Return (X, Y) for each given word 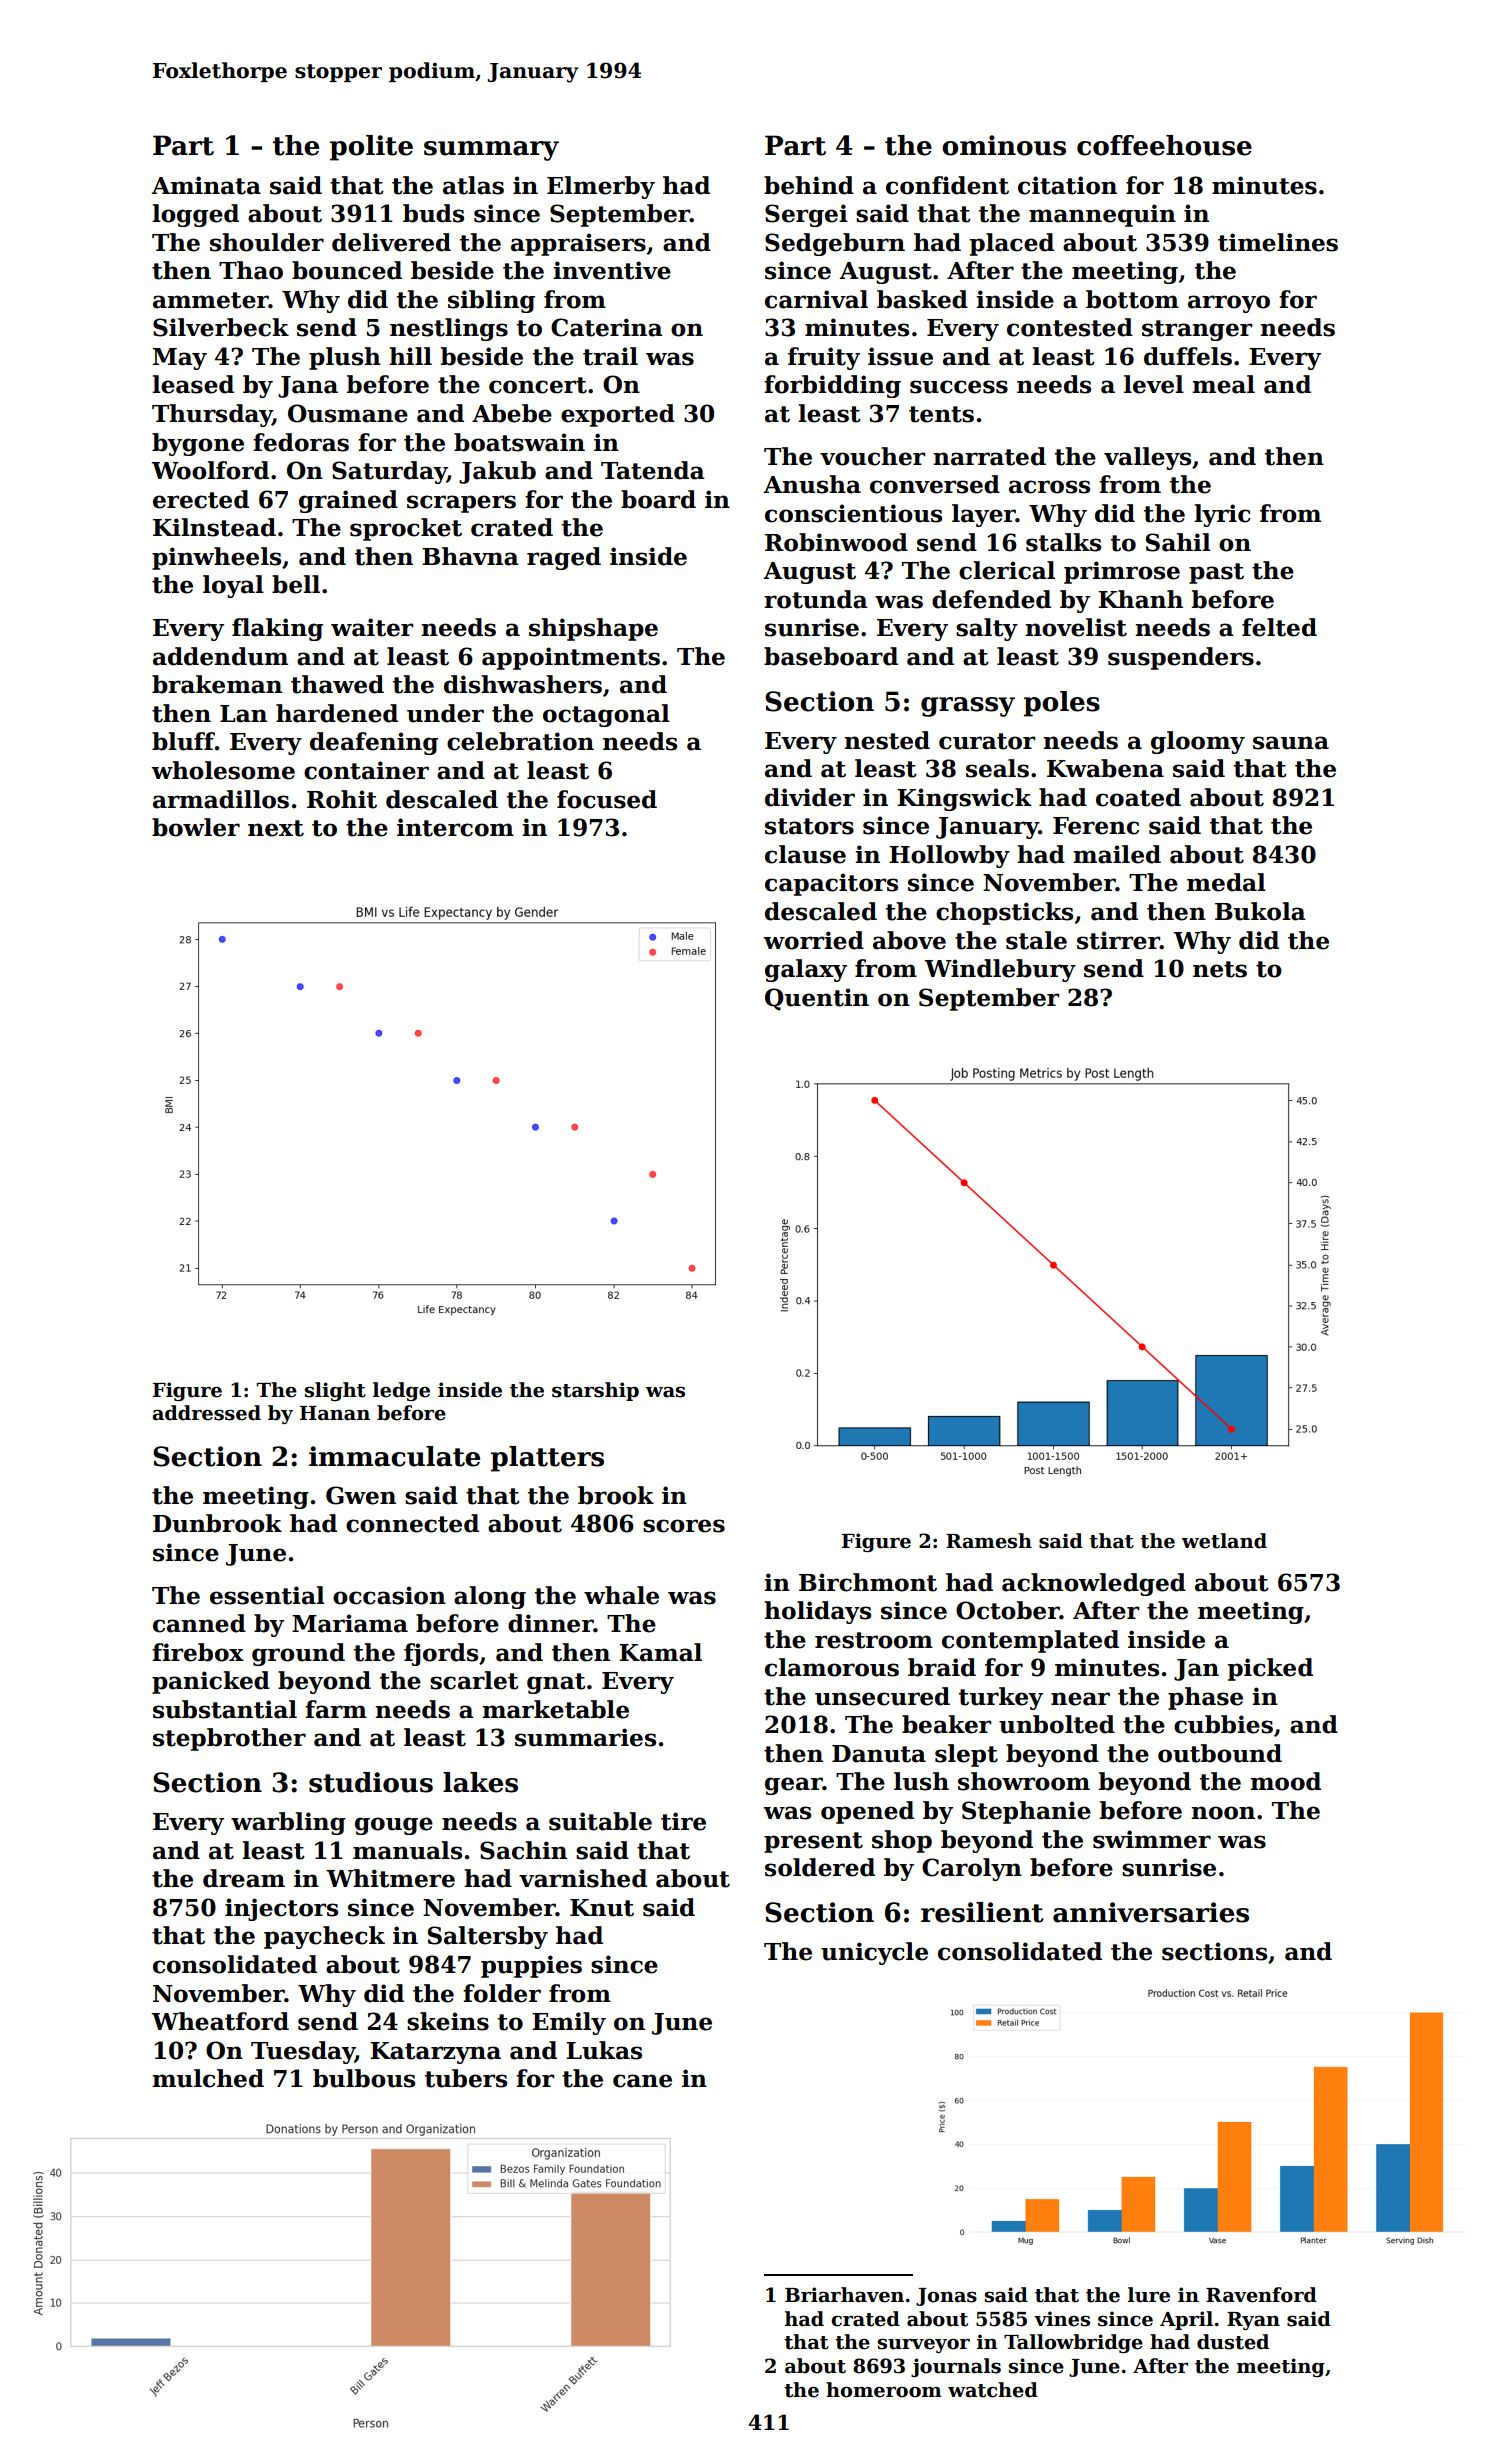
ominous (1004, 145)
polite (371, 148)
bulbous (364, 2078)
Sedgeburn (835, 244)
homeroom (884, 2390)
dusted (1233, 2342)
